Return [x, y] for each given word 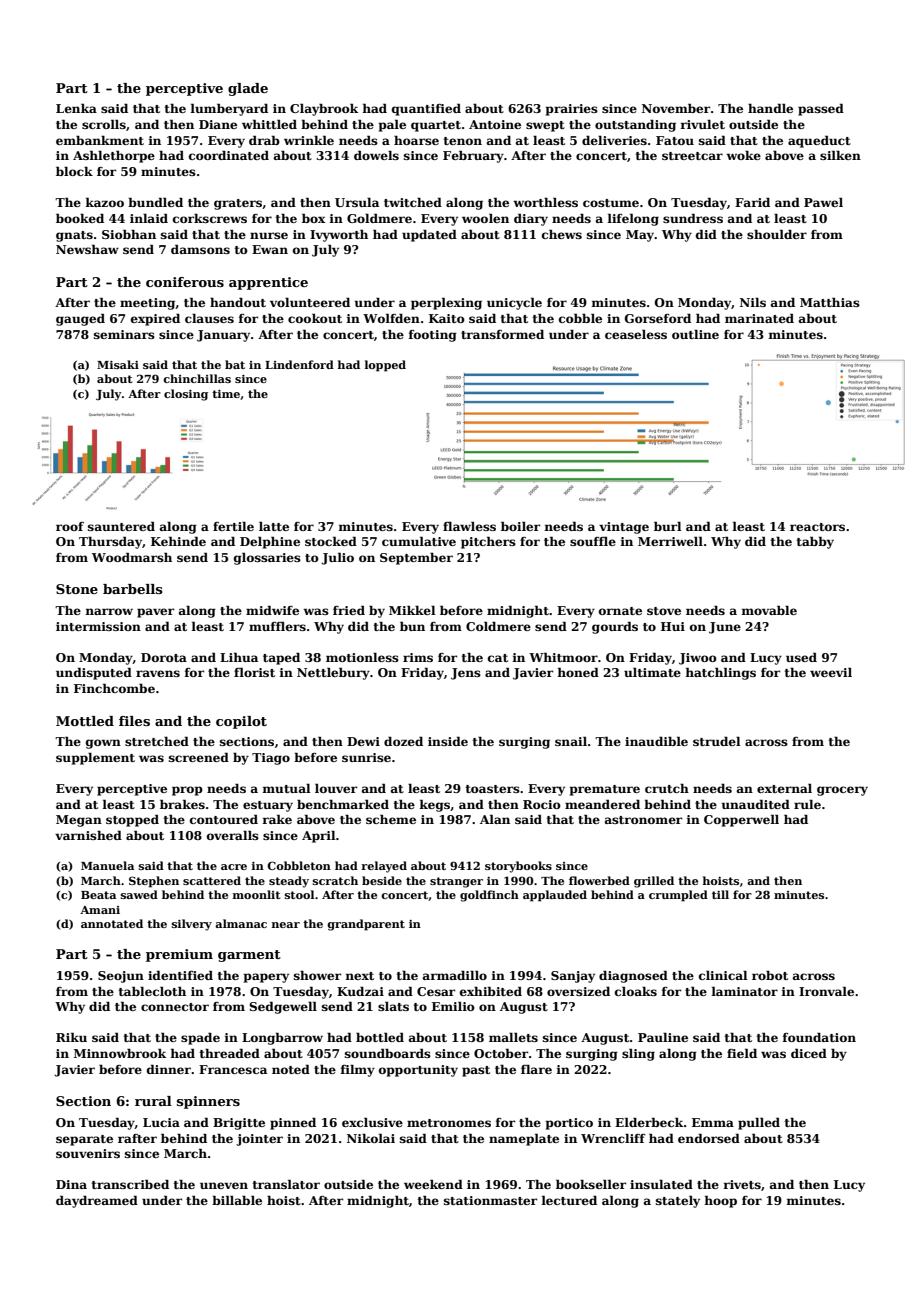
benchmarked [343, 804]
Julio [337, 558]
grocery [842, 791]
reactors [817, 527]
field [742, 1053]
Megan [79, 821]
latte [274, 526]
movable [769, 610]
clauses [209, 318]
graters [238, 204]
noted [291, 1069]
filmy [357, 1071]
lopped [385, 366]
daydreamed [97, 1201]
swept [545, 126]
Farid [752, 202]
